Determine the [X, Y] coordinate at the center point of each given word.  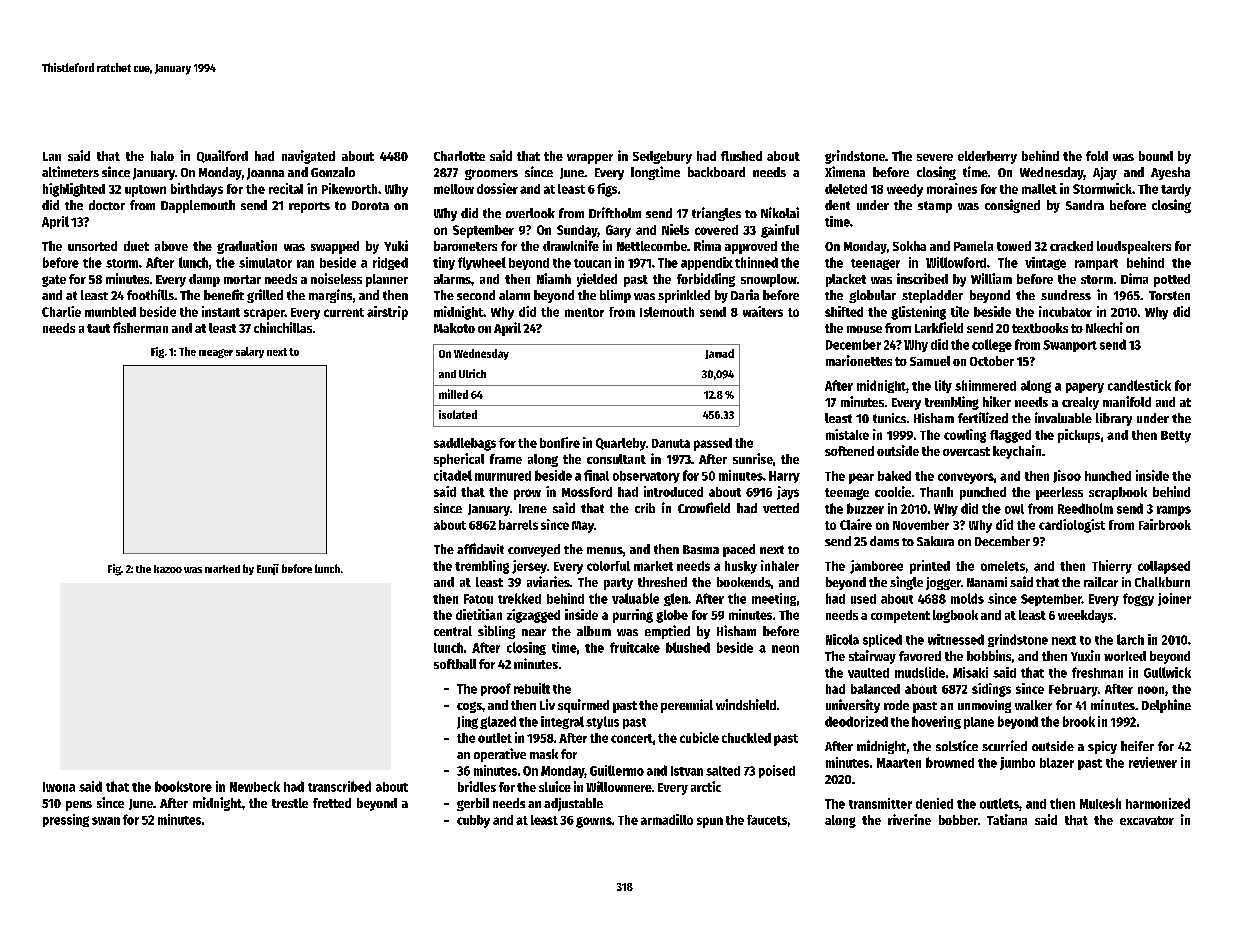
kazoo [168, 569]
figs [607, 190]
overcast [966, 451]
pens [79, 806]
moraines [952, 188]
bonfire [560, 442]
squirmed [583, 706]
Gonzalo [333, 172]
